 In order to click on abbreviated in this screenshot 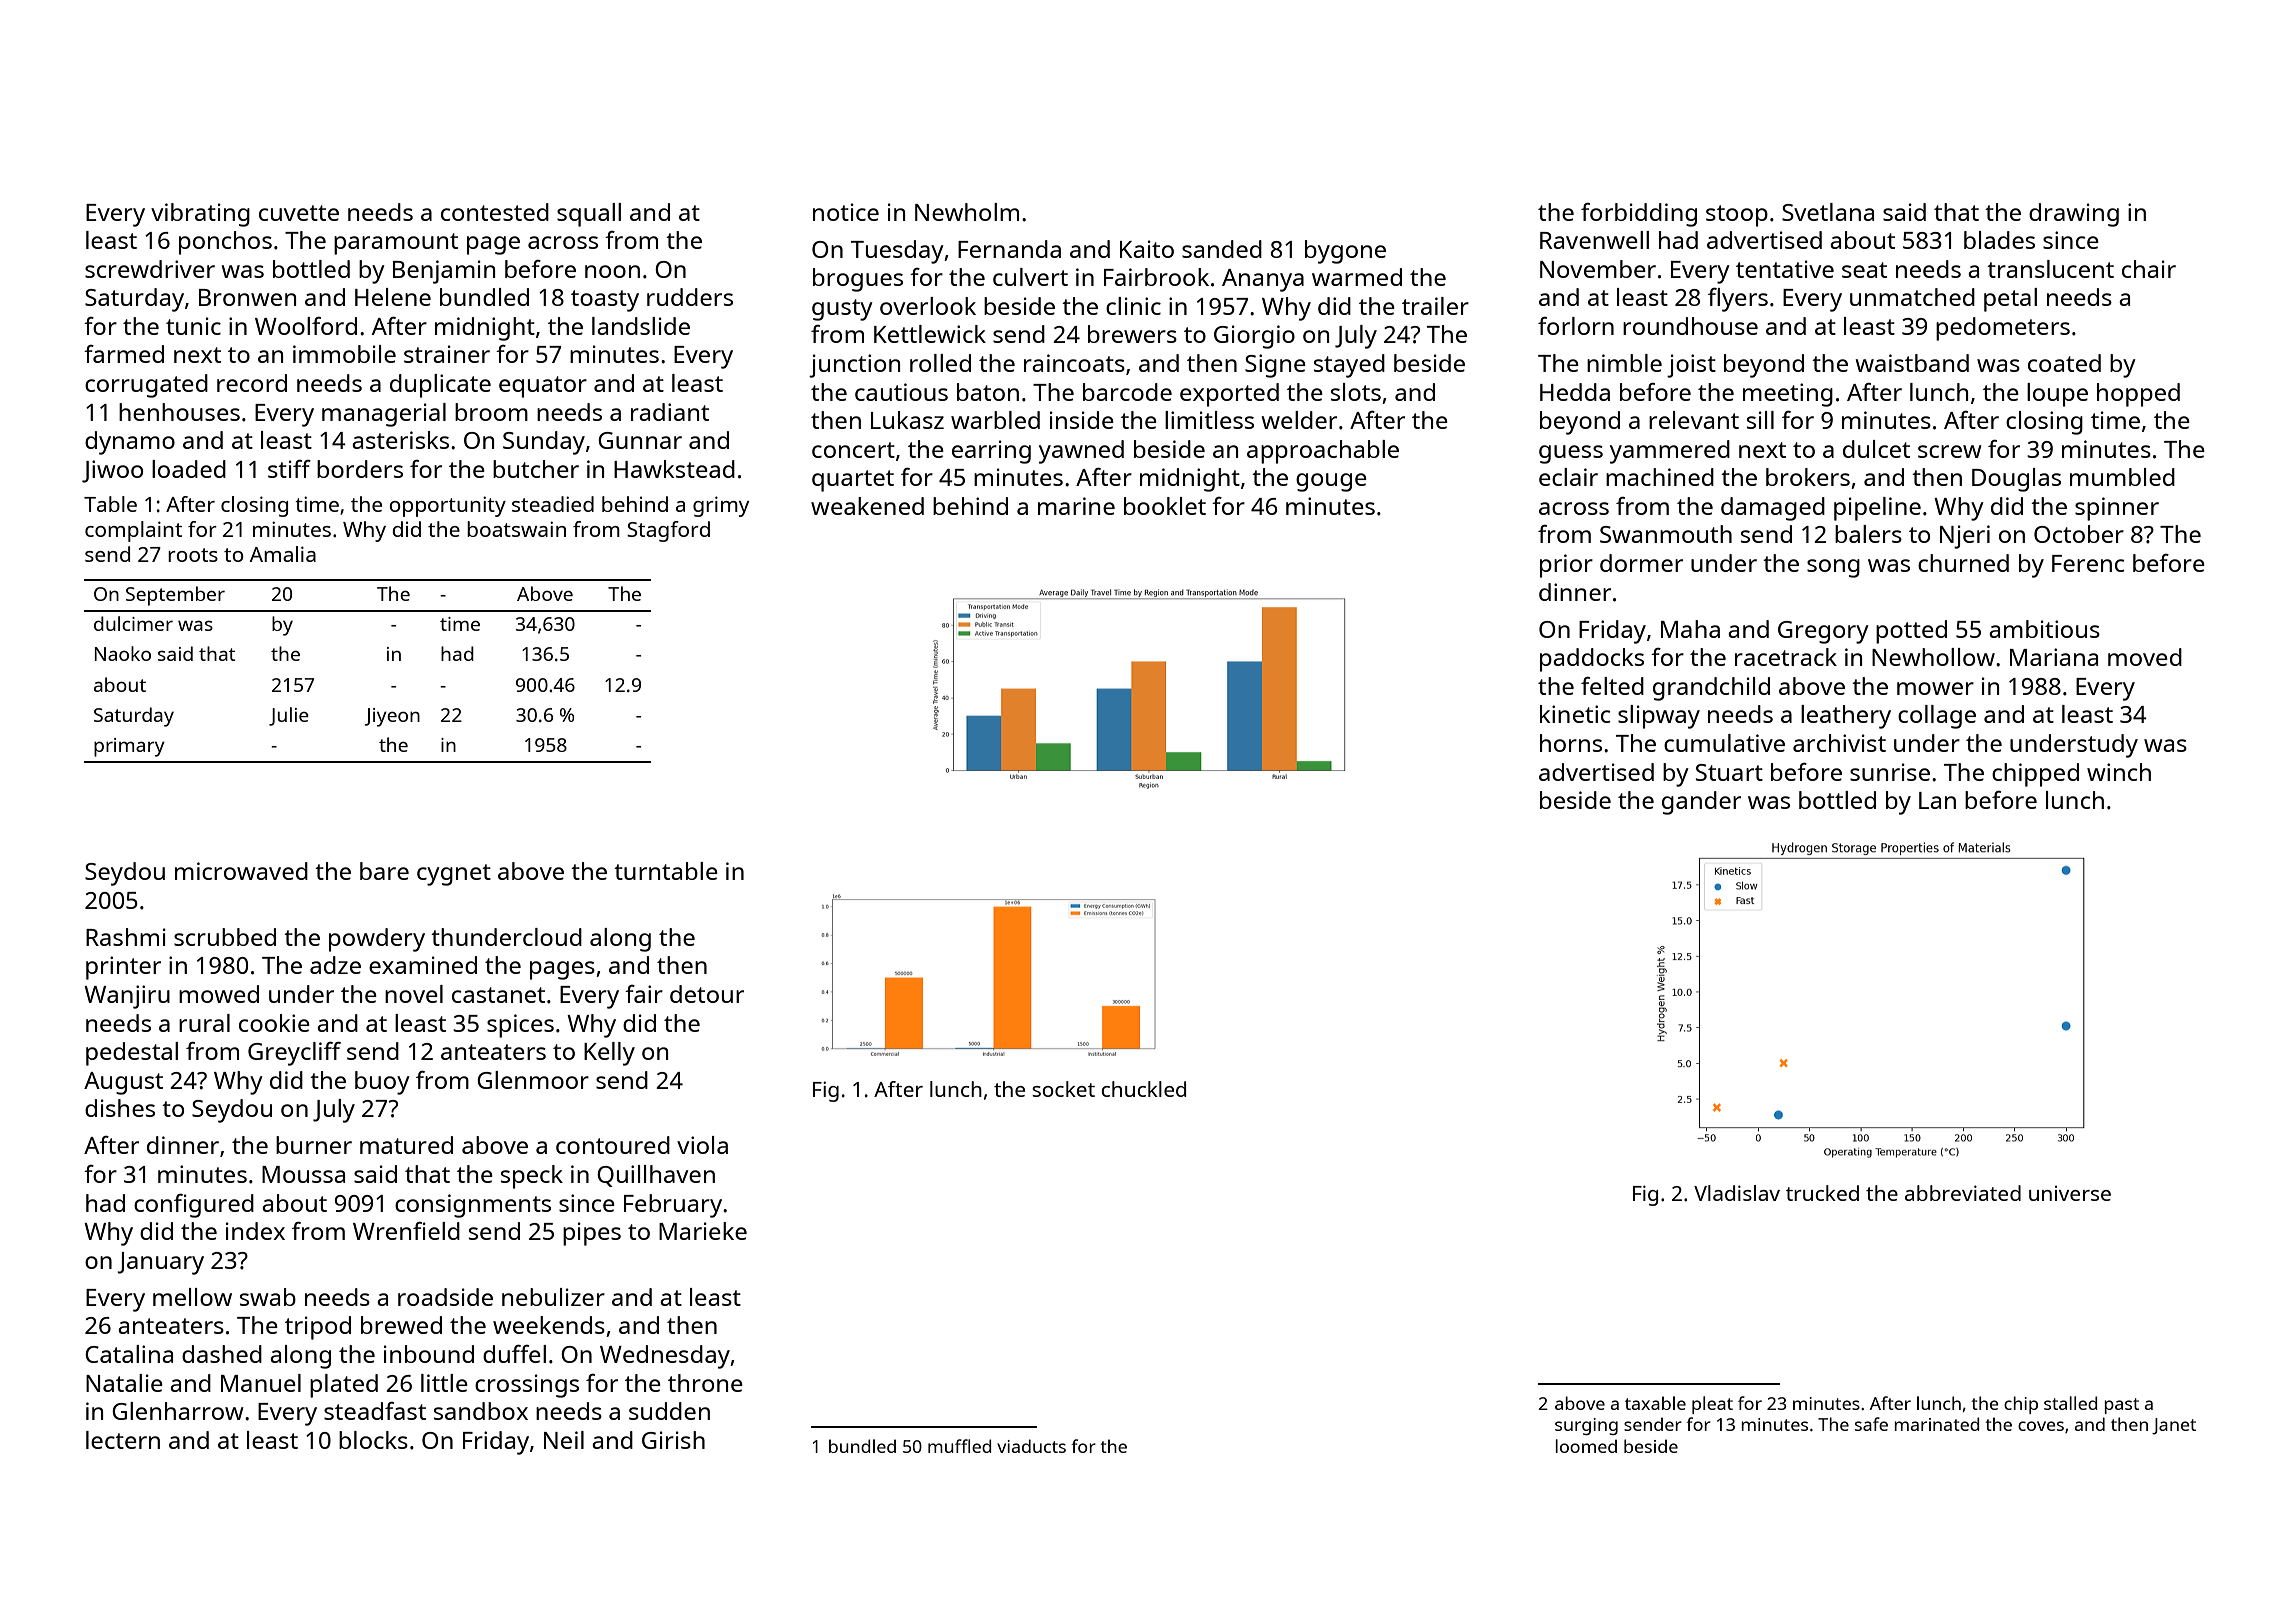, I will do `click(1963, 1193)`.
